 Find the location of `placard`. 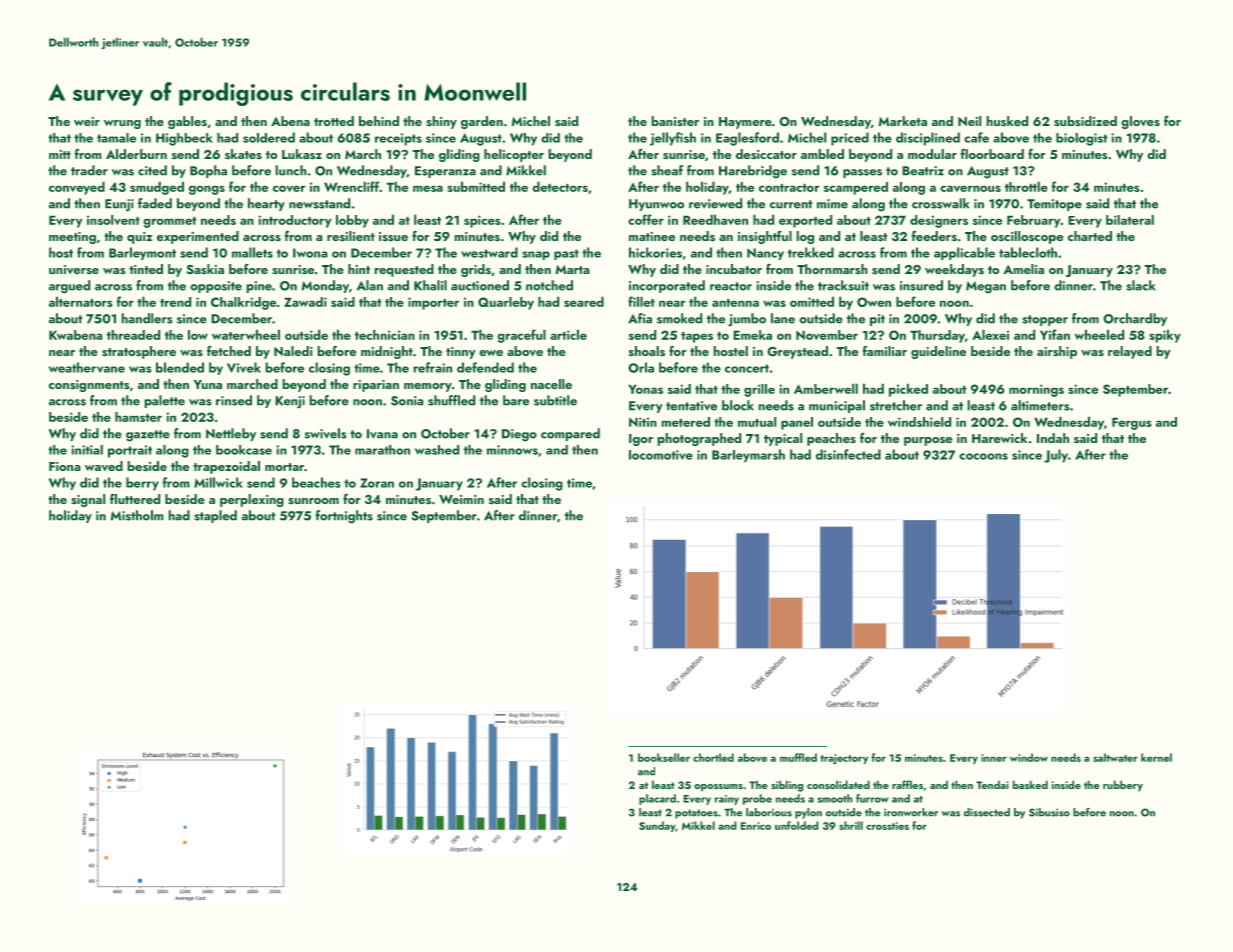

placard is located at coordinates (657, 799).
